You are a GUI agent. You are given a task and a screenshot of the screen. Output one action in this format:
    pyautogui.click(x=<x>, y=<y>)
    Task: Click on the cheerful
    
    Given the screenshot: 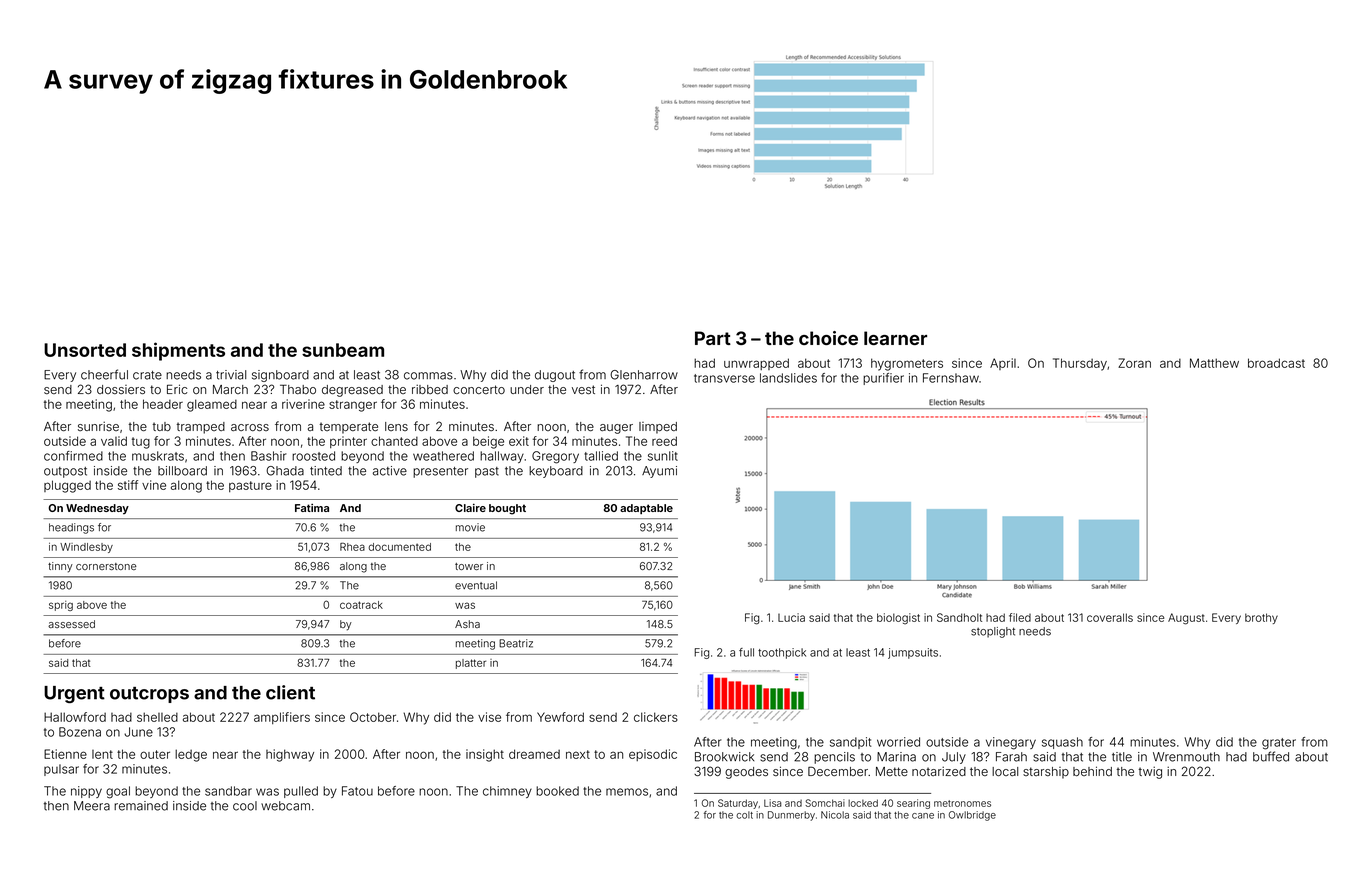 What is the action you would take?
    pyautogui.click(x=104, y=374)
